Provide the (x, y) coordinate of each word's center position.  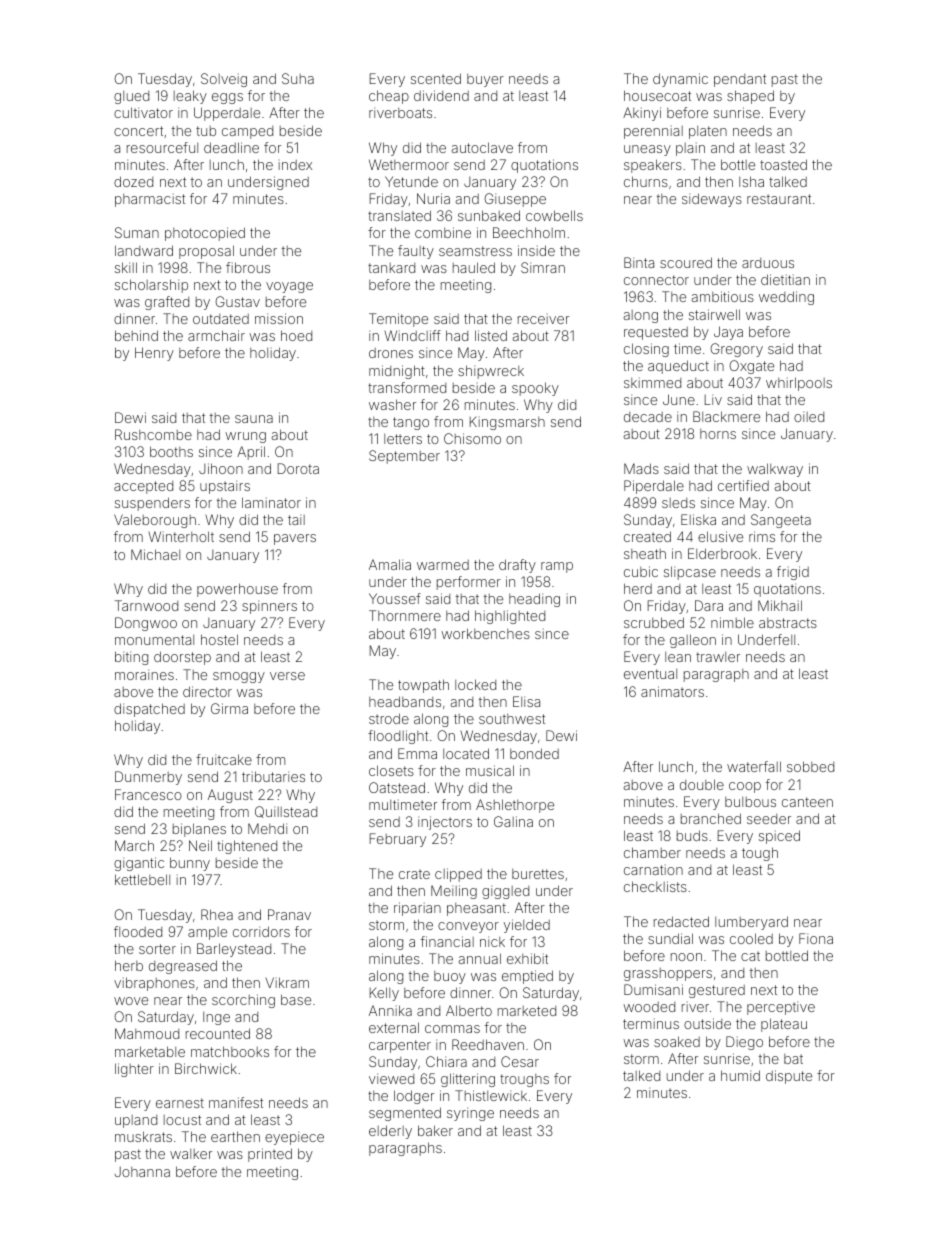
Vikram (287, 982)
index (295, 165)
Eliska (698, 519)
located (466, 753)
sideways (712, 200)
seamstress (475, 251)
